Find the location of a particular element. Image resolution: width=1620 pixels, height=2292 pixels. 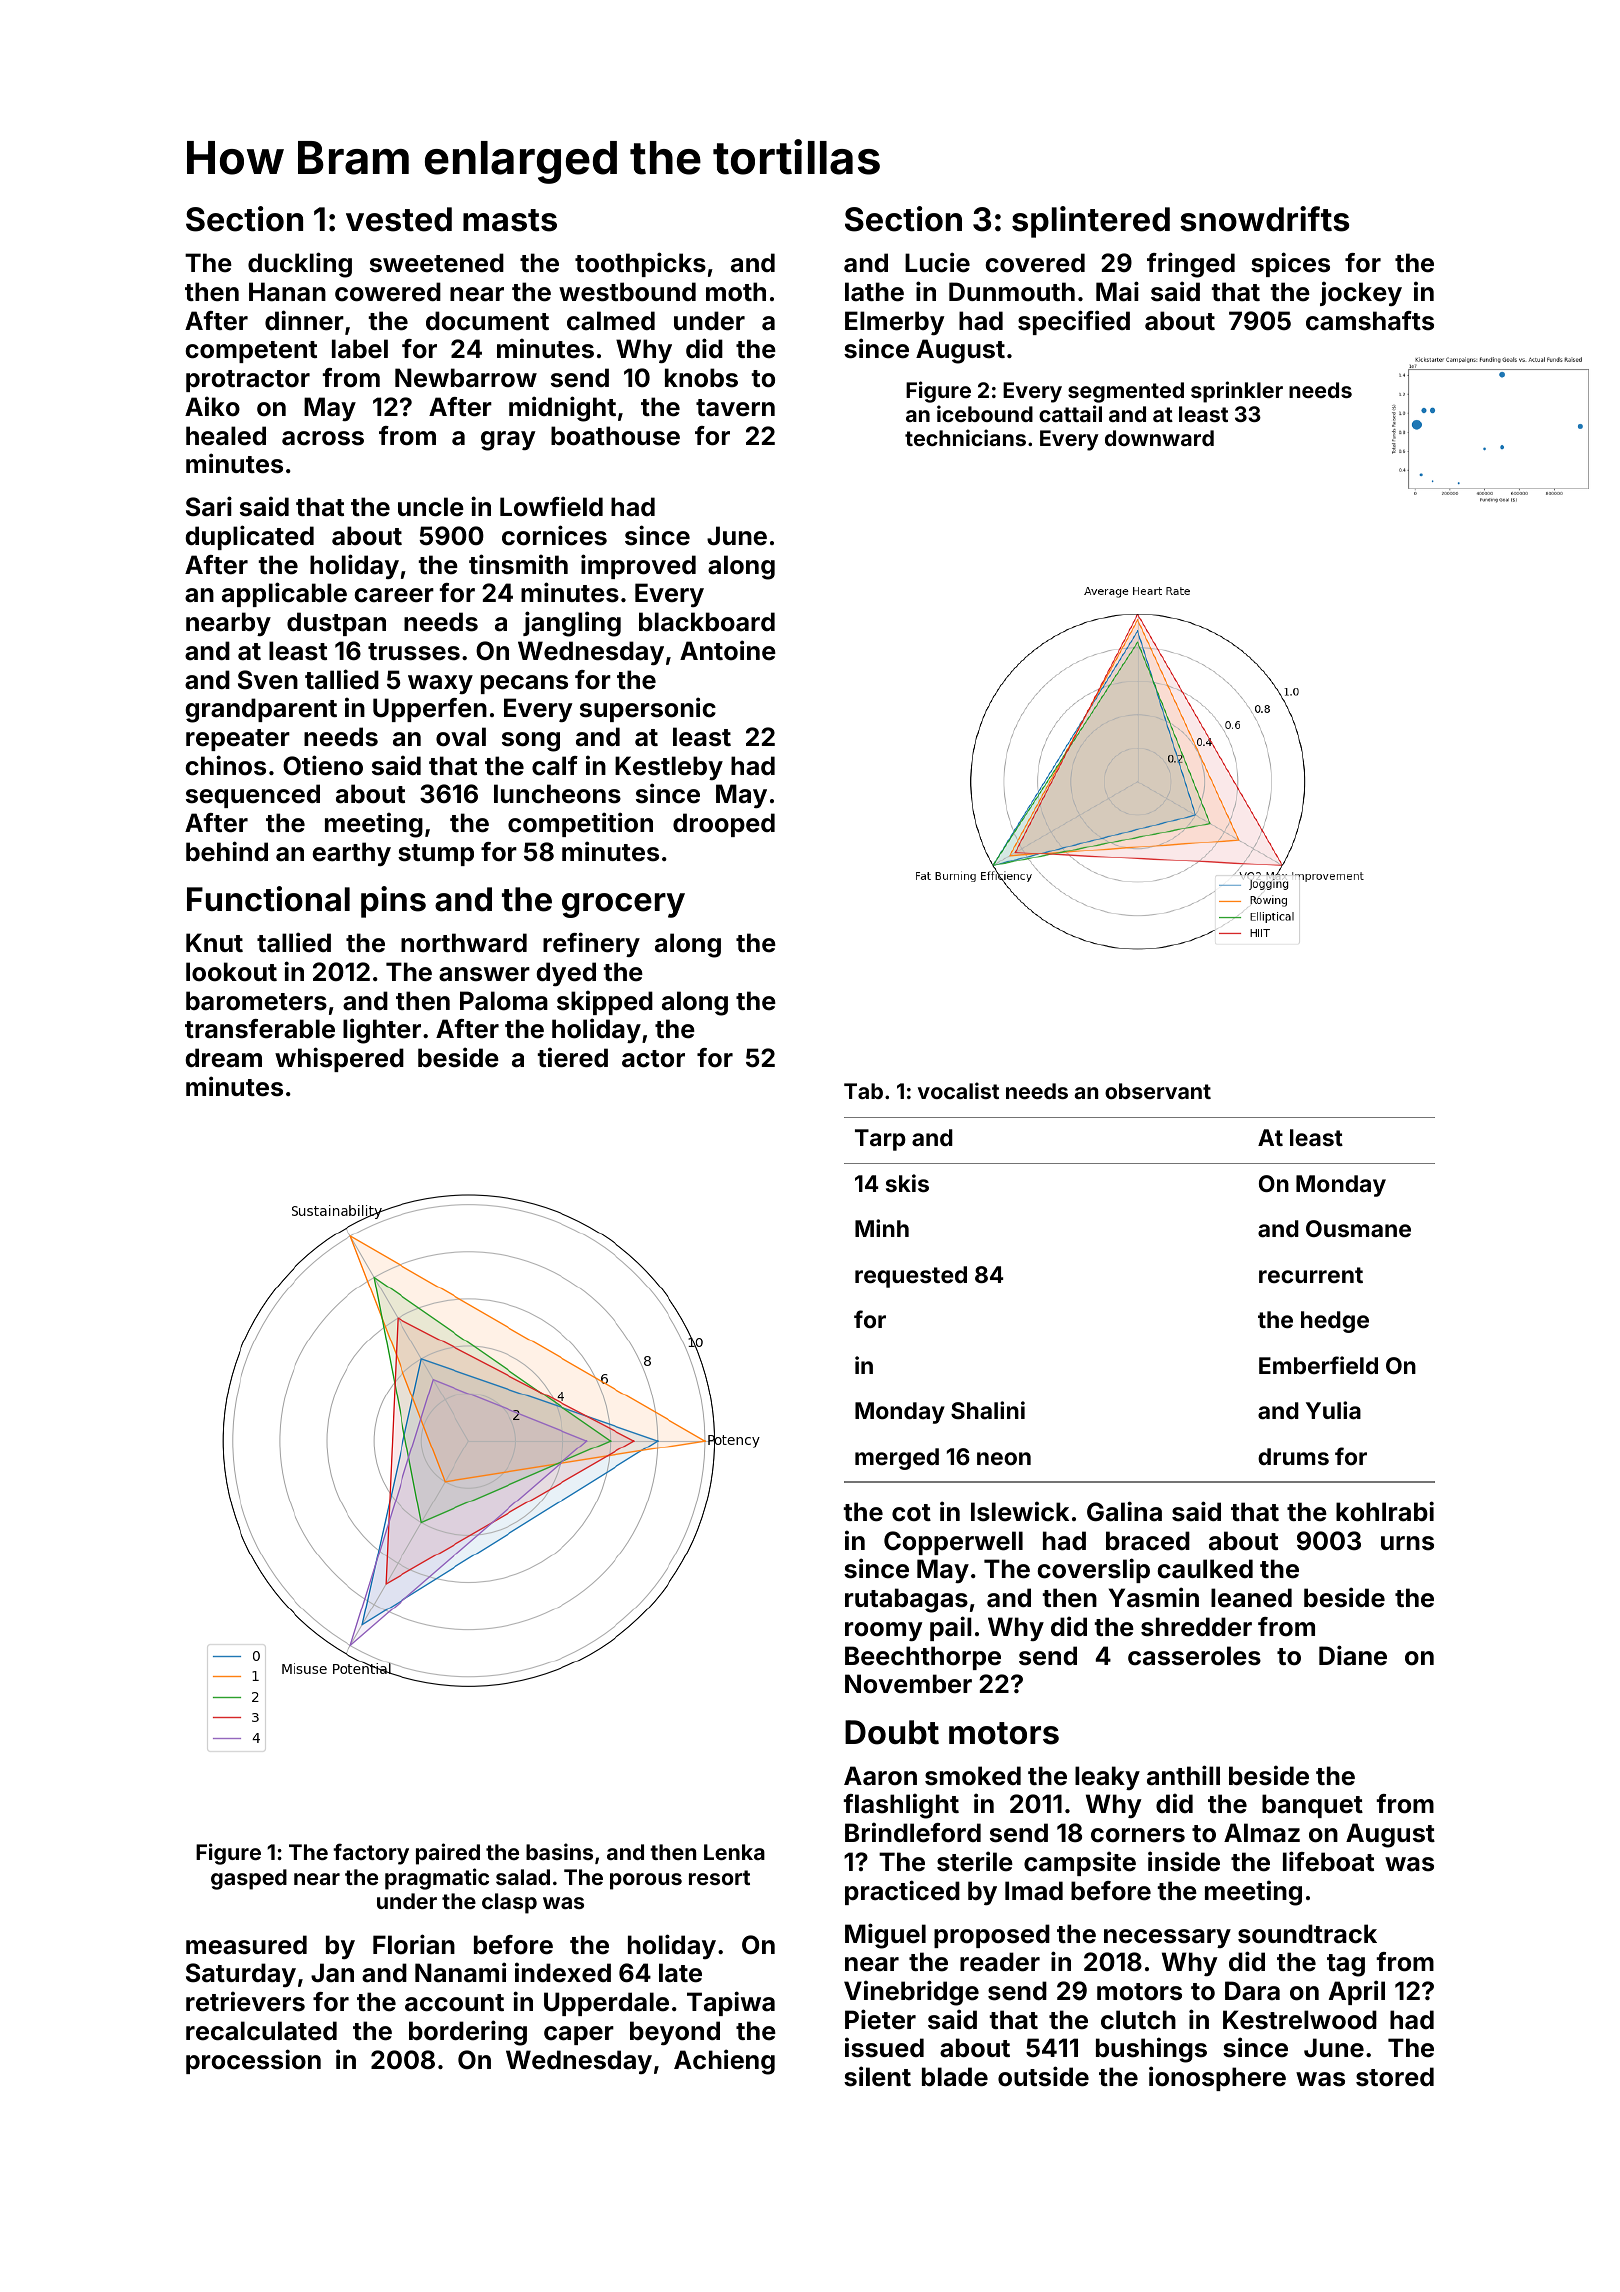

vested is located at coordinates (399, 219).
